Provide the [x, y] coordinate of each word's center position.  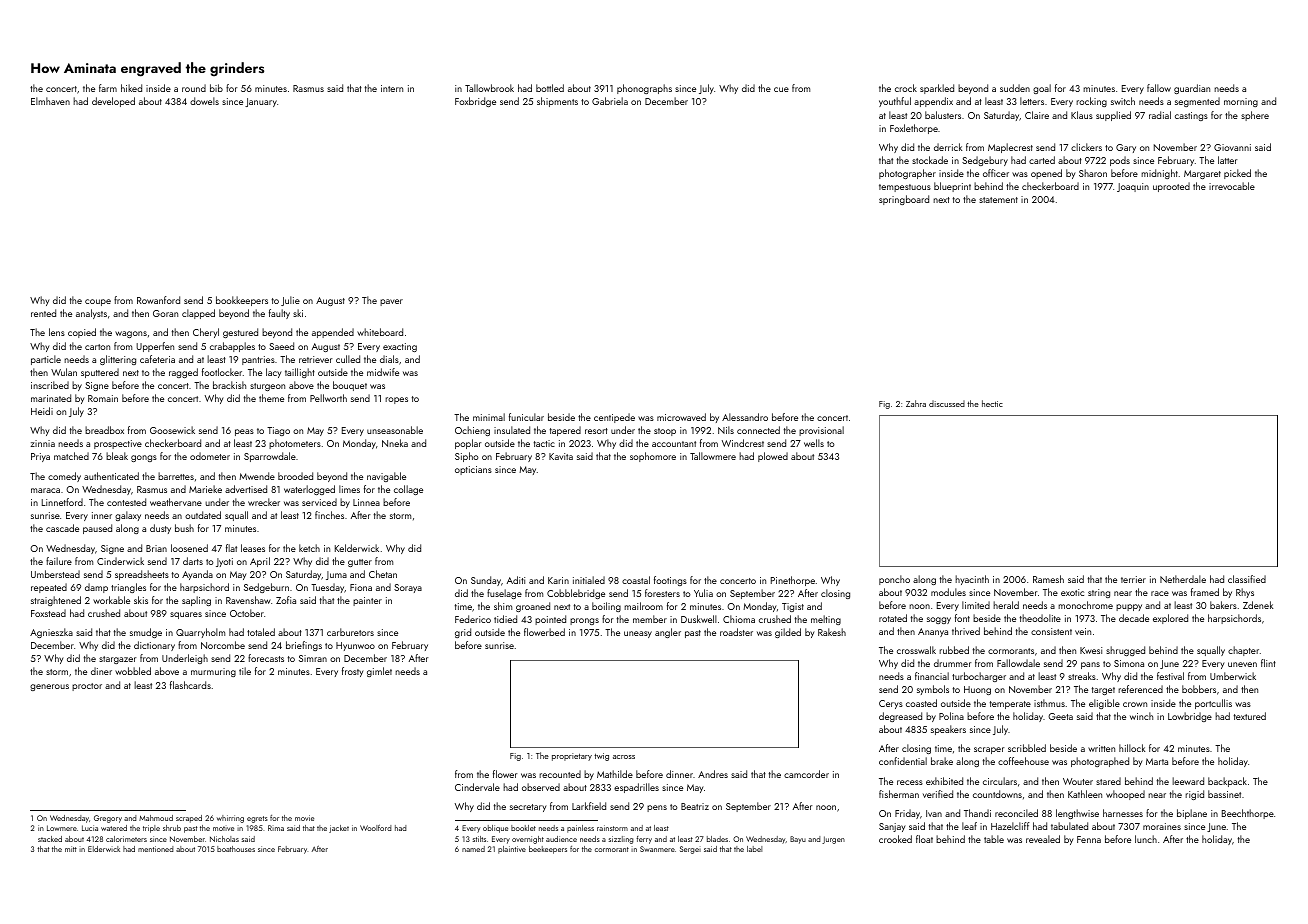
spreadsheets [142, 575]
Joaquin [1133, 187]
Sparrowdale [270, 457]
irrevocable [1232, 186]
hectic [992, 403]
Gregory [108, 819]
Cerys [891, 704]
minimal [489, 417]
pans [1090, 665]
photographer [907, 174]
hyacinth [972, 580]
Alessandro [745, 417]
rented [43, 313]
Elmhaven [50, 101]
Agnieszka [51, 633]
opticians [473, 470]
